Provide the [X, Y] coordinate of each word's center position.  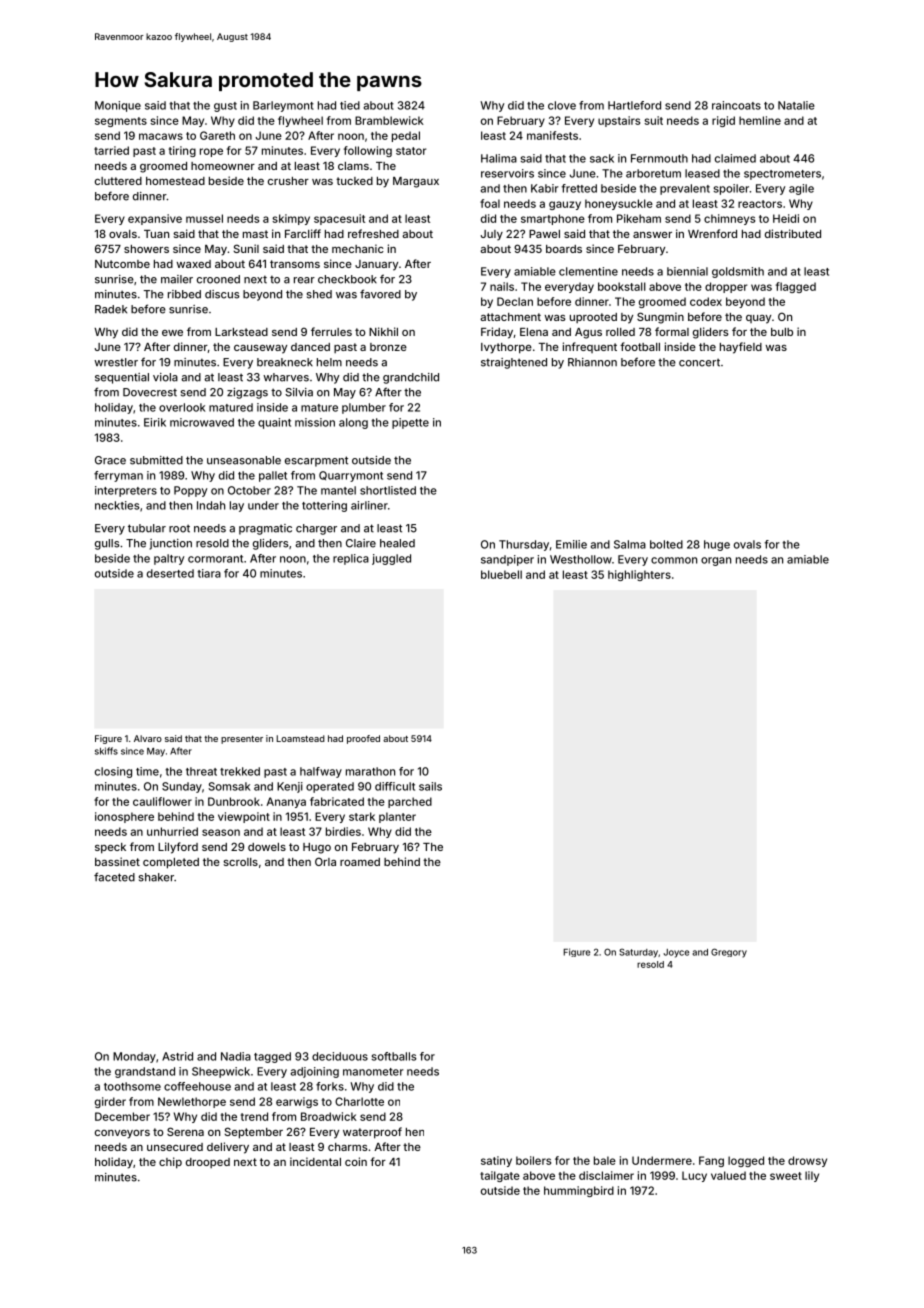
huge [717, 545]
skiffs [106, 751]
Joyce [676, 953]
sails [430, 786]
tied [350, 105]
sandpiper [507, 560]
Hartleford [634, 105]
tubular [147, 528]
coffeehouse [197, 1086]
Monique [118, 106]
